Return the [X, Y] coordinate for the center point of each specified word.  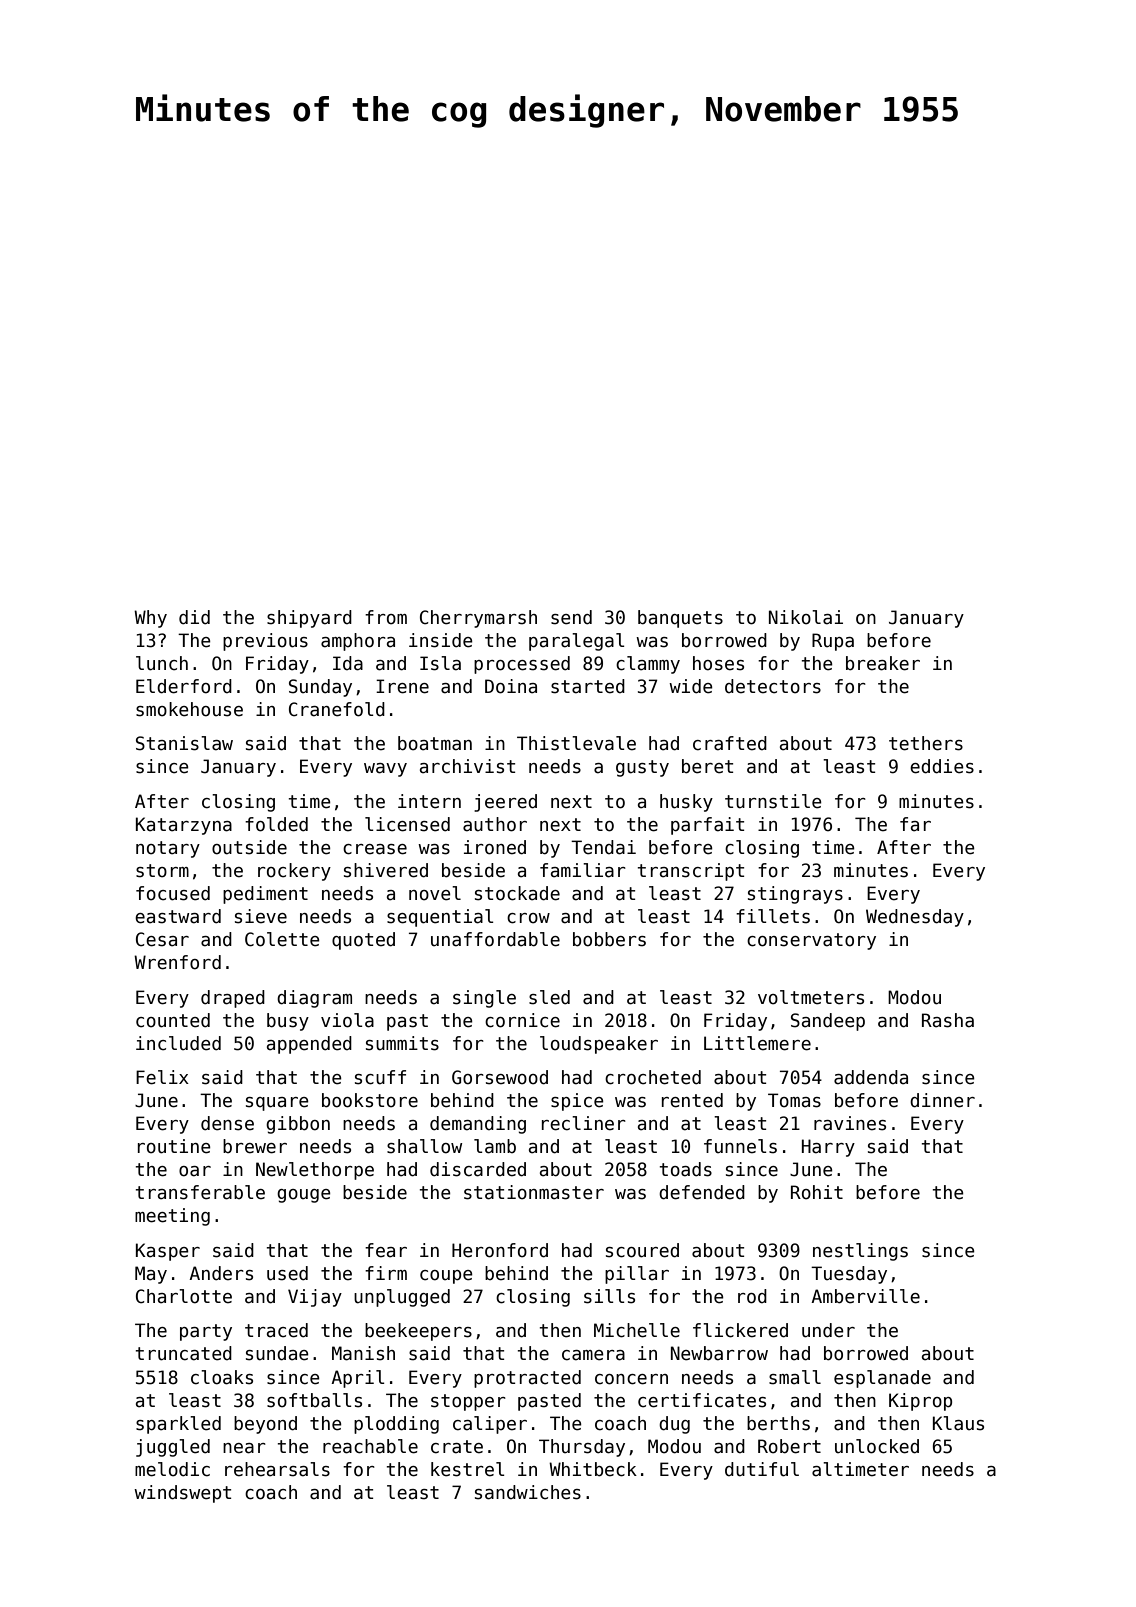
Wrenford [177, 962]
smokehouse [189, 709]
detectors [773, 686]
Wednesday [915, 918]
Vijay [315, 1298]
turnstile [773, 801]
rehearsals [277, 1469]
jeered [505, 803]
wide [691, 686]
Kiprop [920, 1402]
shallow [424, 1146]
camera [593, 1355]
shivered [386, 870]
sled [549, 997]
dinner [942, 1100]
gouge [304, 1196]
